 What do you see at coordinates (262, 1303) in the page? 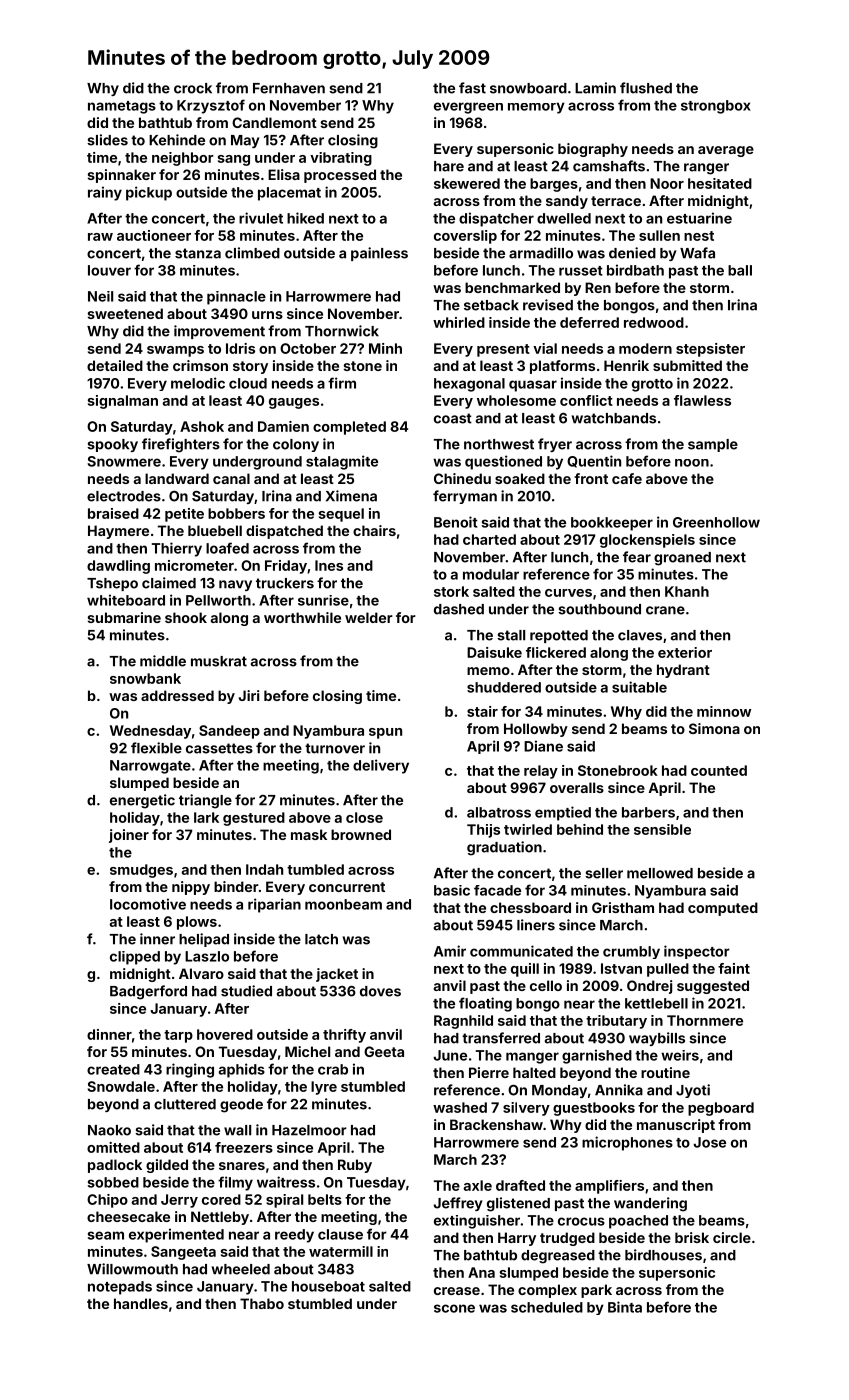
I see `Thabo` at bounding box center [262, 1303].
